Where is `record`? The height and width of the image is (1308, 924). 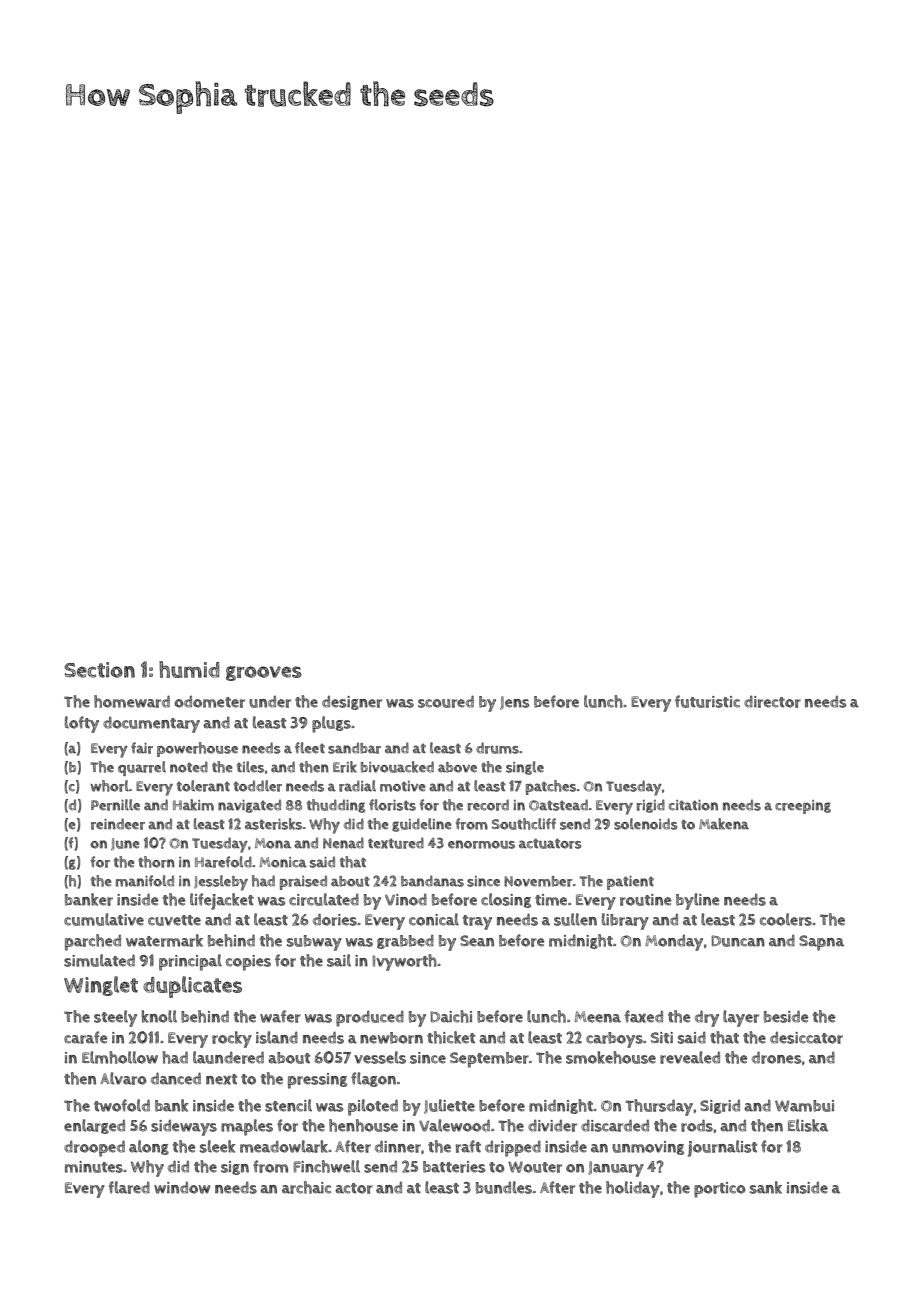 record is located at coordinates (488, 805).
